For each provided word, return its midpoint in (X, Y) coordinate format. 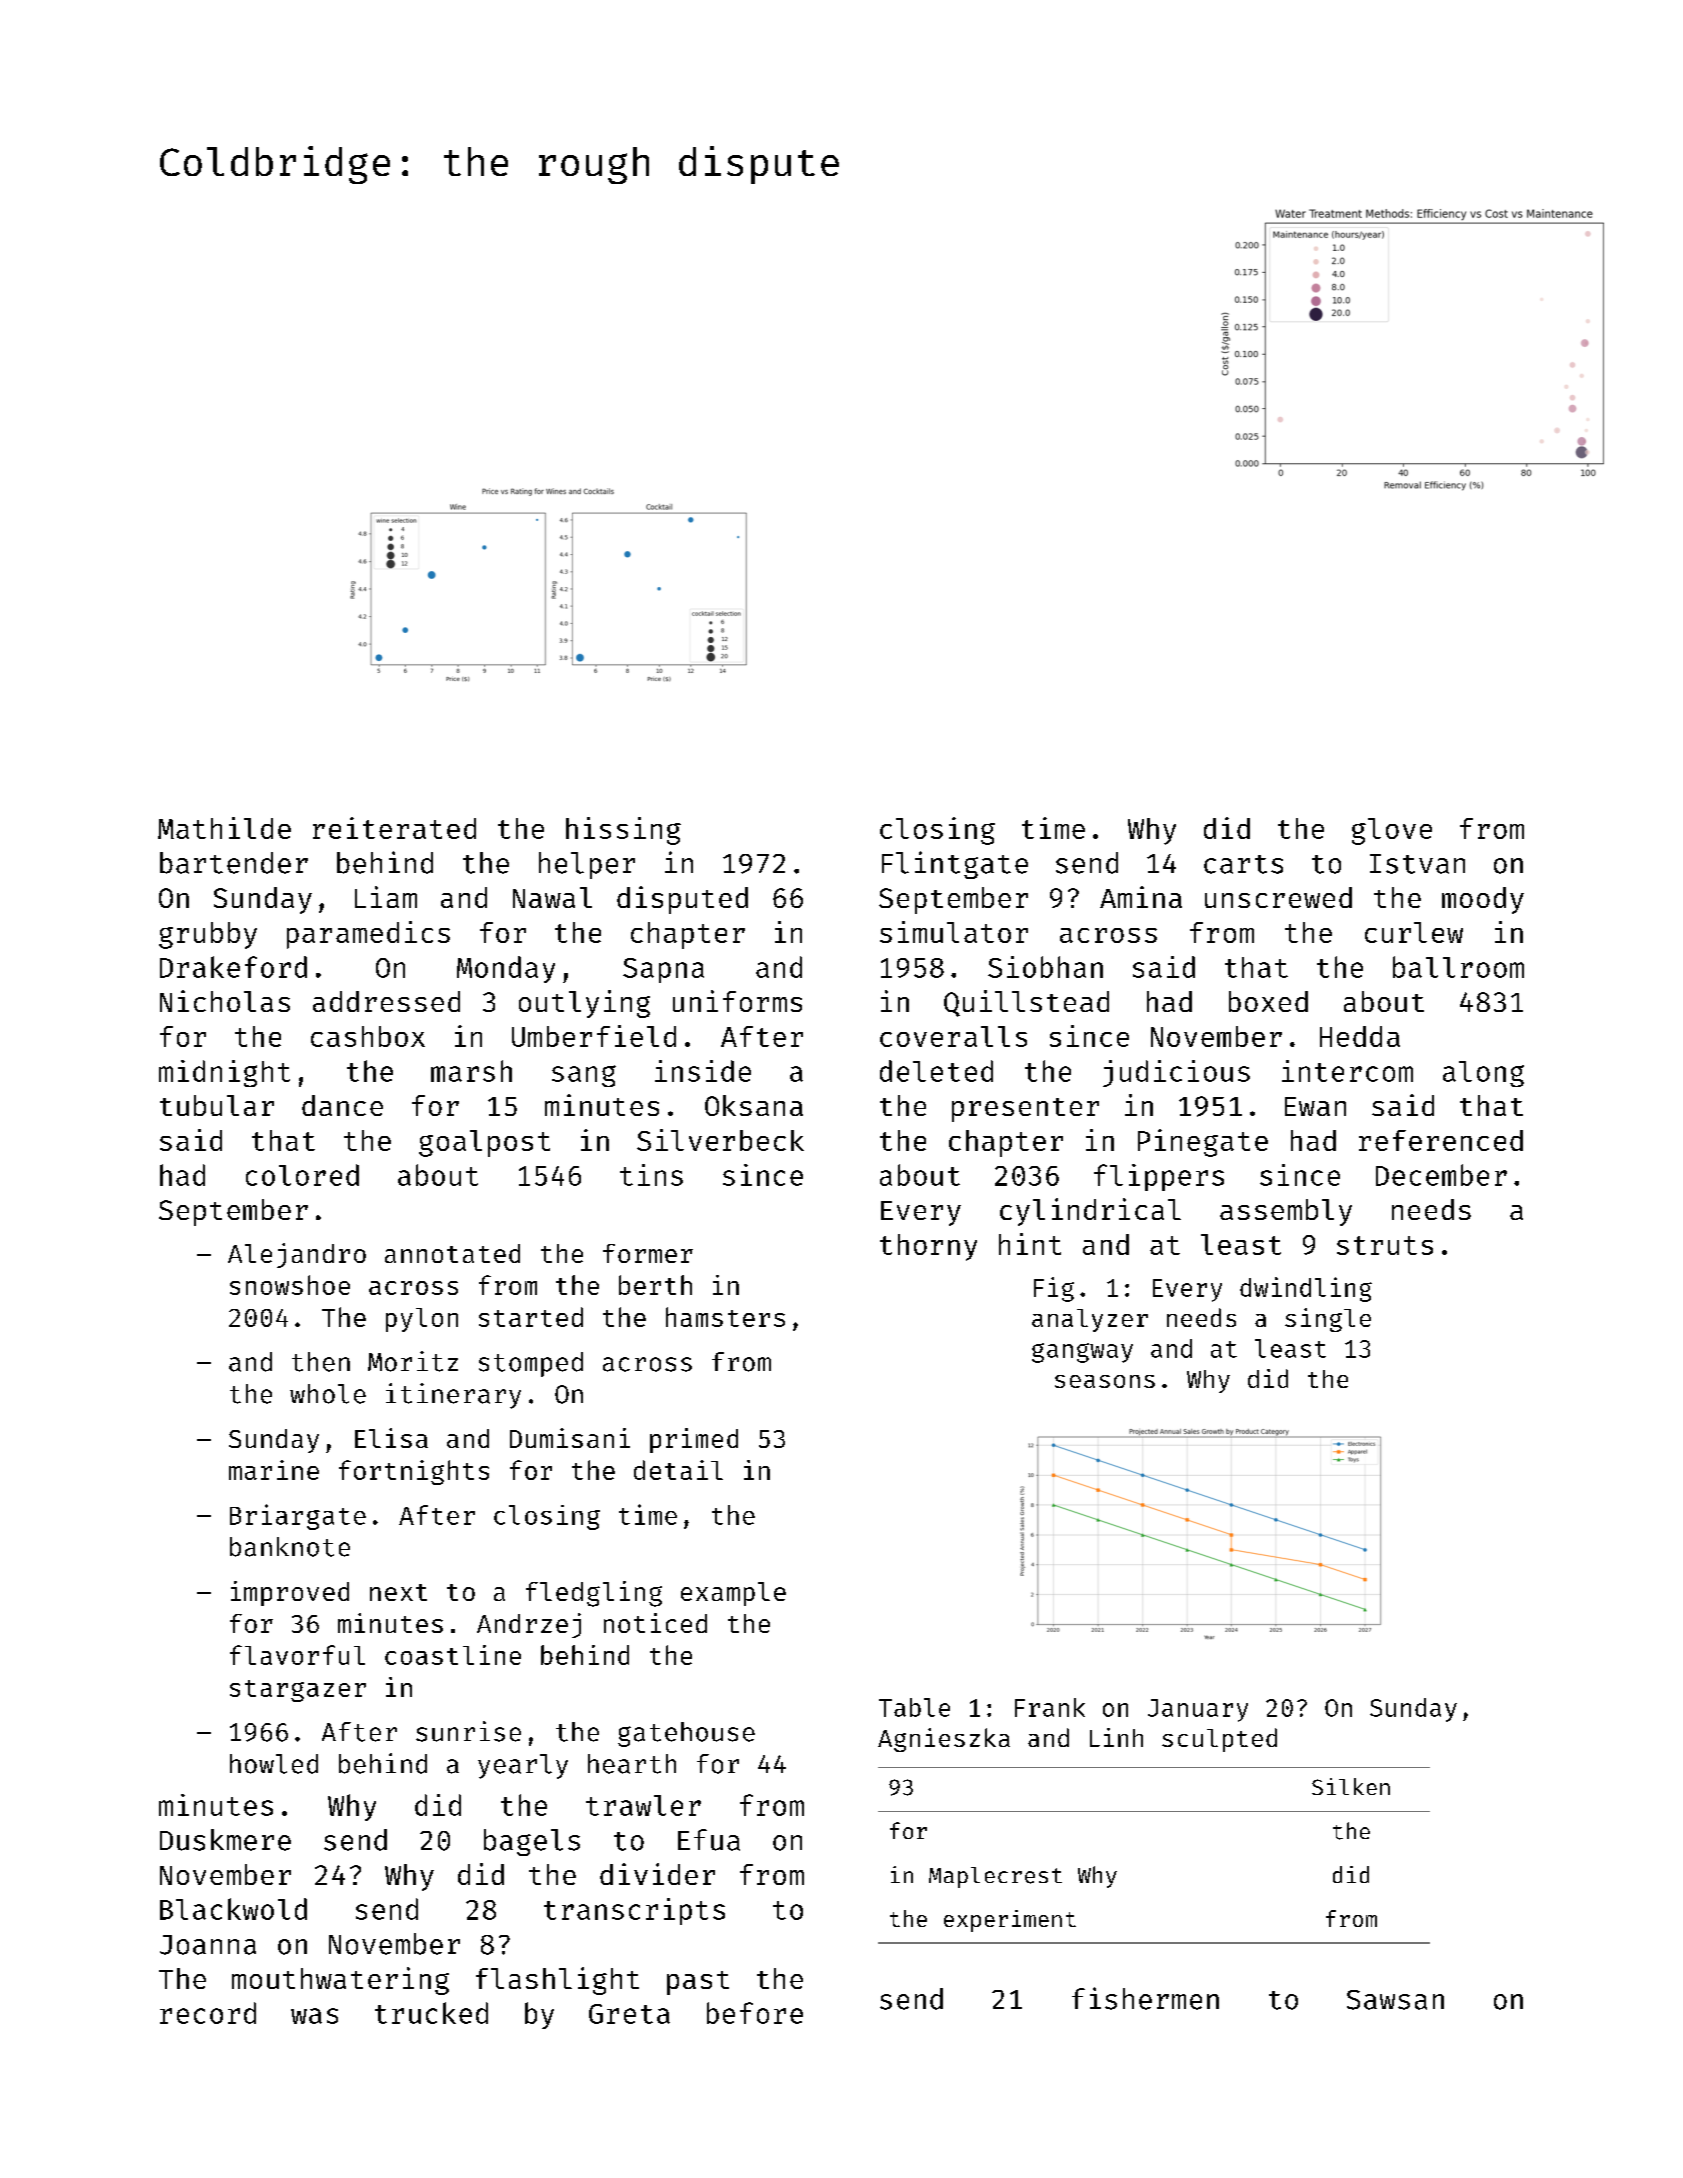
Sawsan (1395, 2000)
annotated (452, 1253)
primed (694, 1440)
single (1328, 1320)
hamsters (725, 1317)
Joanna (208, 1945)
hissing (623, 831)
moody (1483, 900)
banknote (290, 1547)
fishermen (1145, 1998)
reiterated (394, 828)
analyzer (1090, 1320)
